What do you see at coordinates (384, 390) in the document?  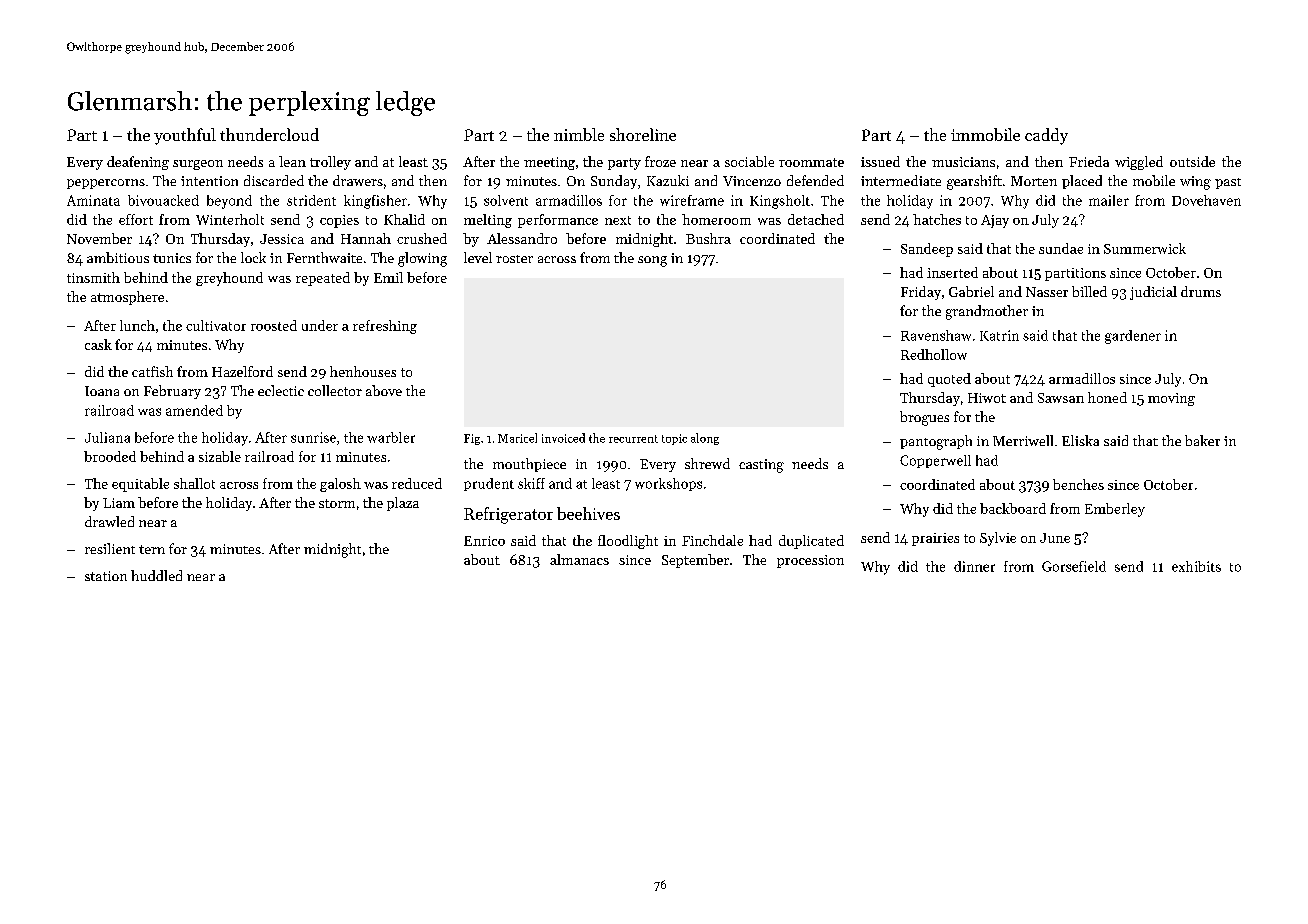 I see `above` at bounding box center [384, 390].
